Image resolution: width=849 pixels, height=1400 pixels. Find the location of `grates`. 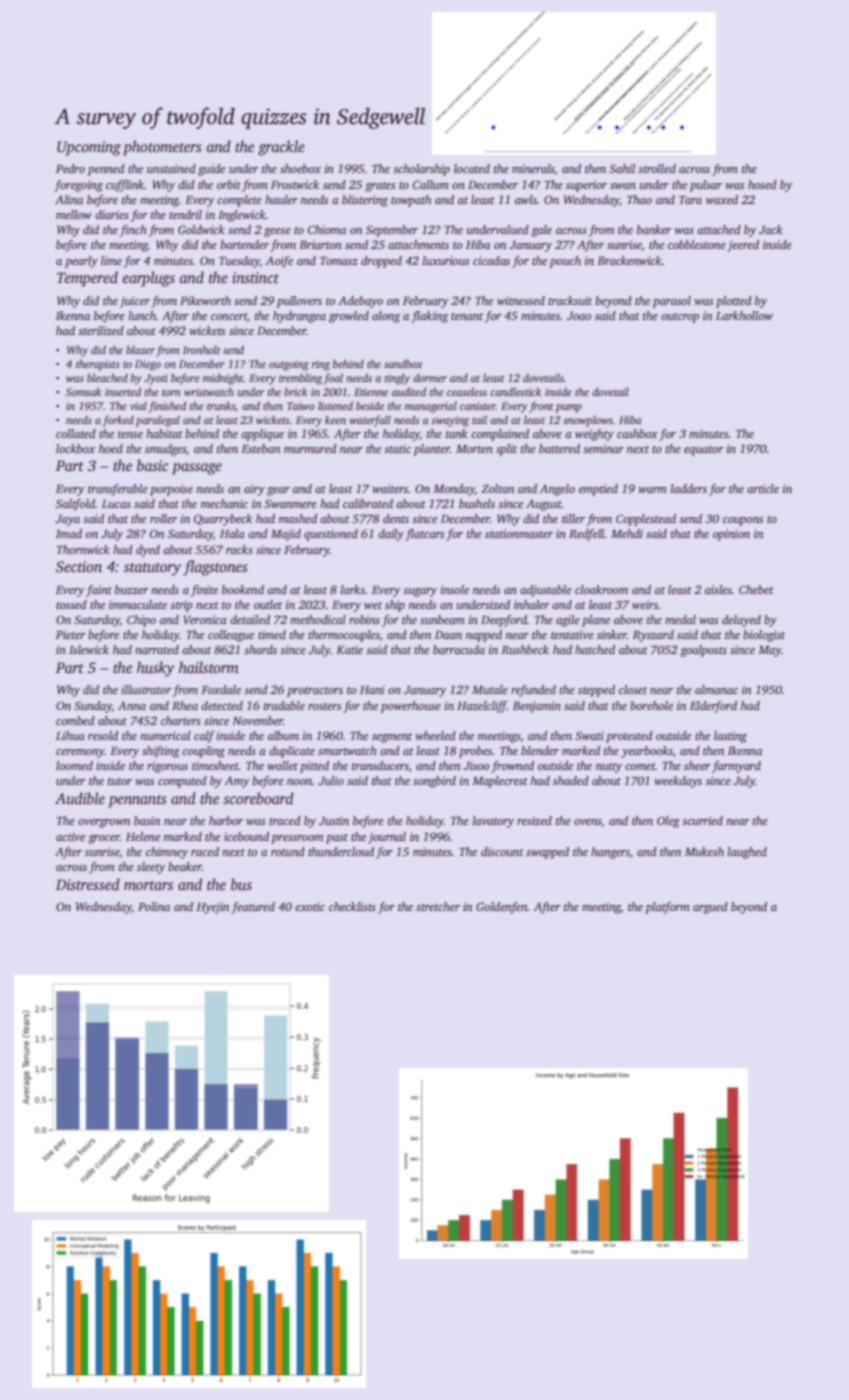

grates is located at coordinates (380, 187).
